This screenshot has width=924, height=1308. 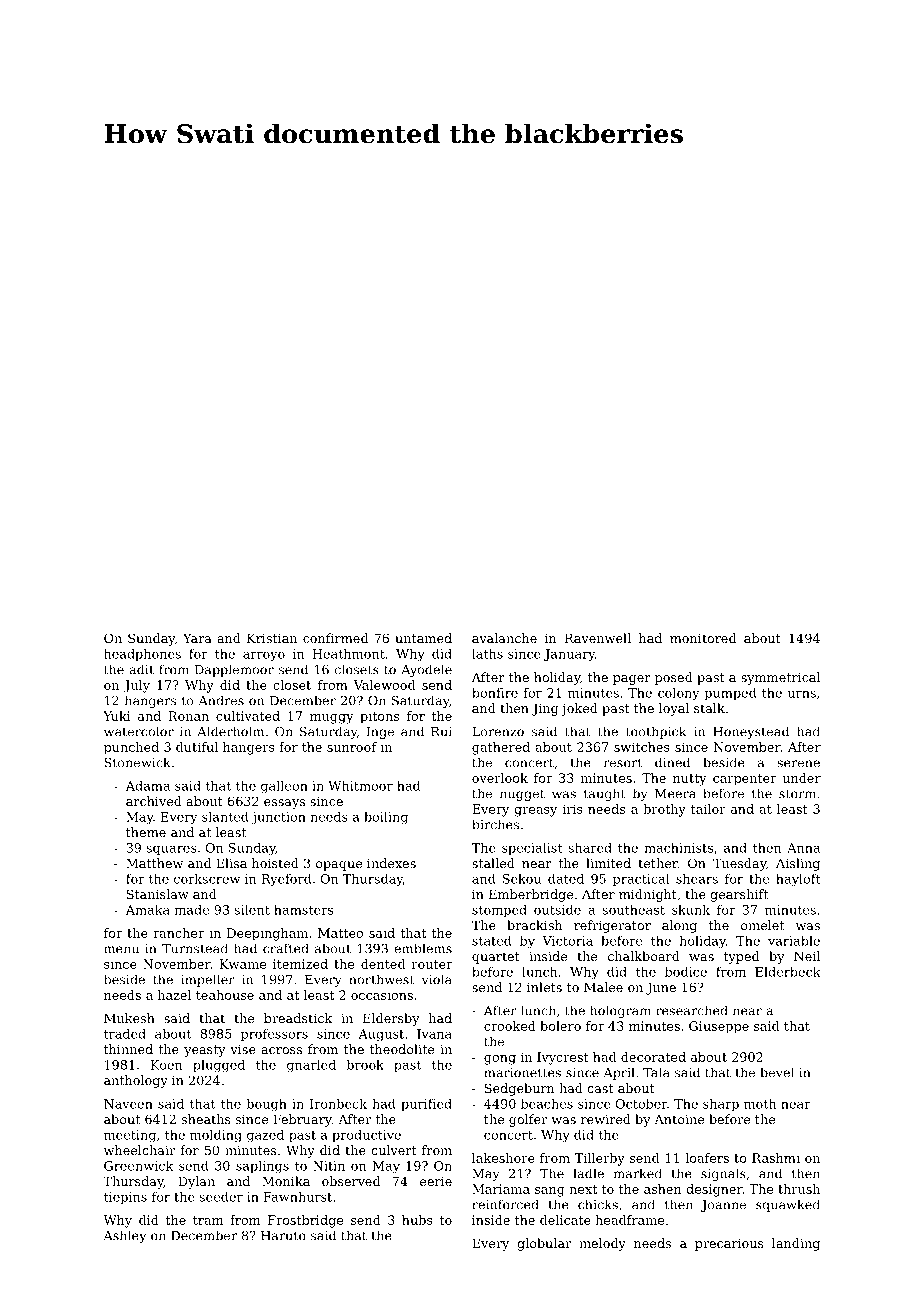 I want to click on Dapplemoor, so click(x=234, y=670).
